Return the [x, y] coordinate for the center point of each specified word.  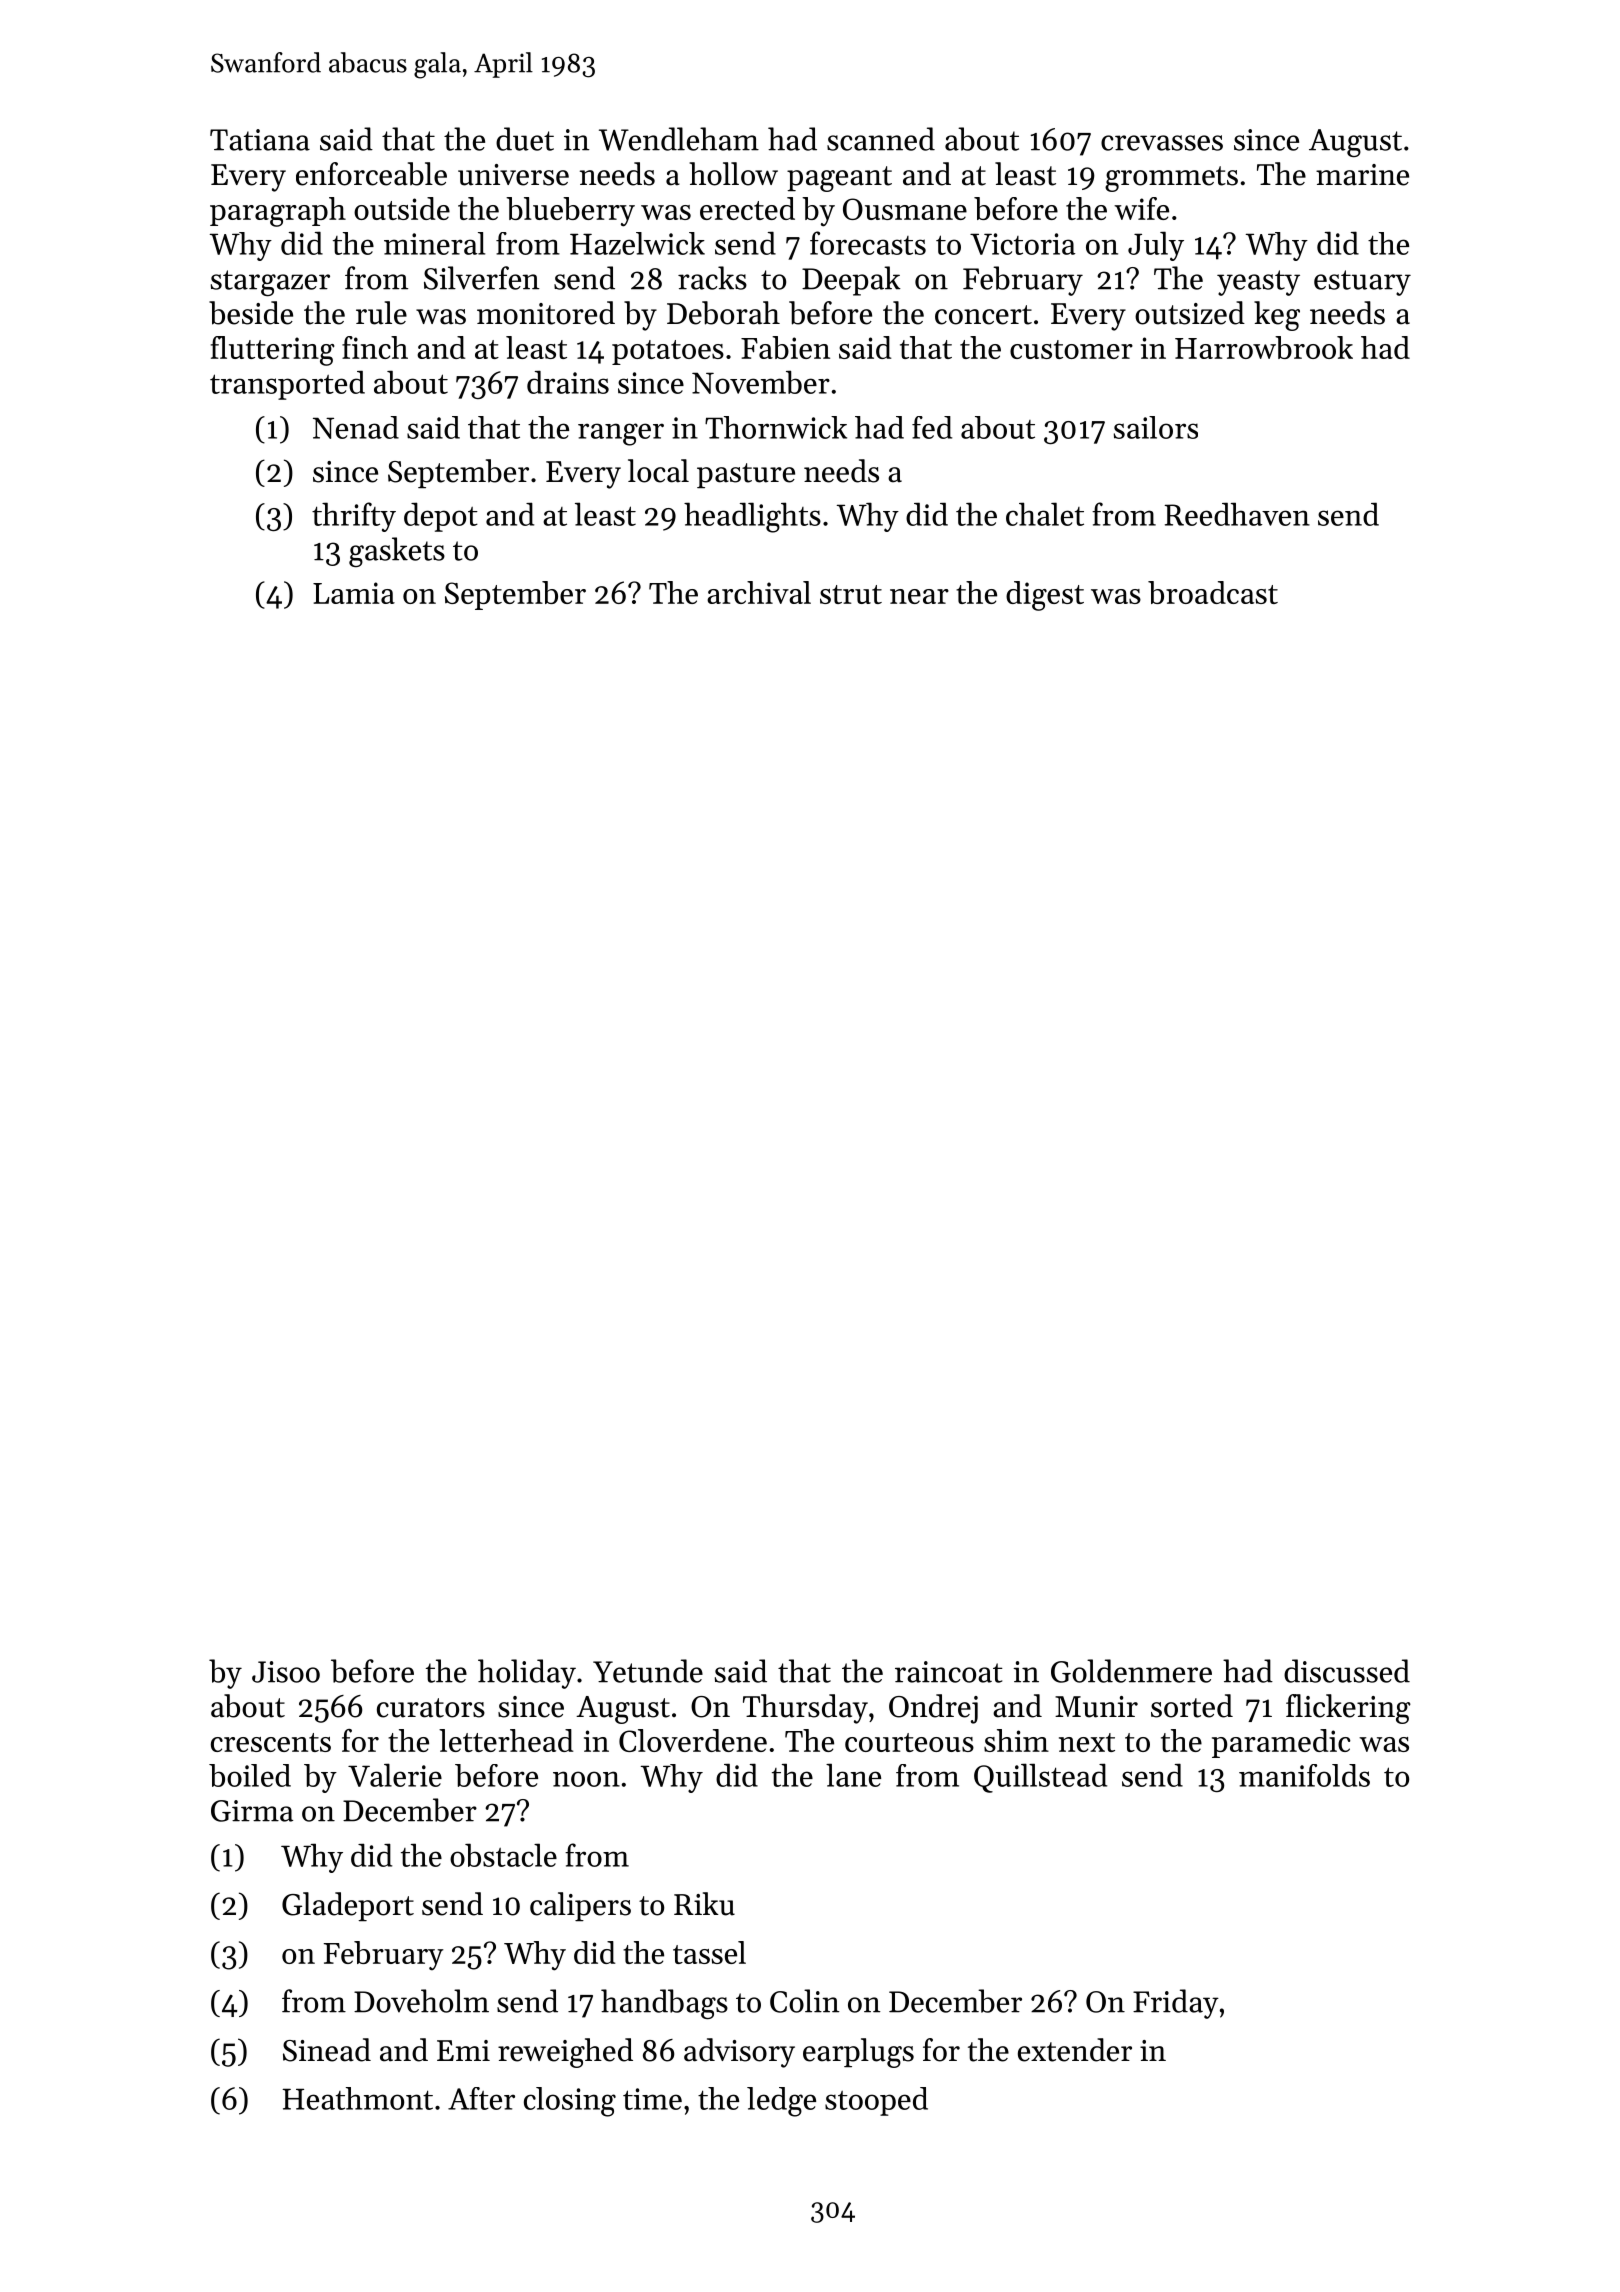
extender [1075, 2050]
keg [1277, 316]
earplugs [858, 2053]
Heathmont [357, 2098]
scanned [881, 139]
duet [525, 139]
